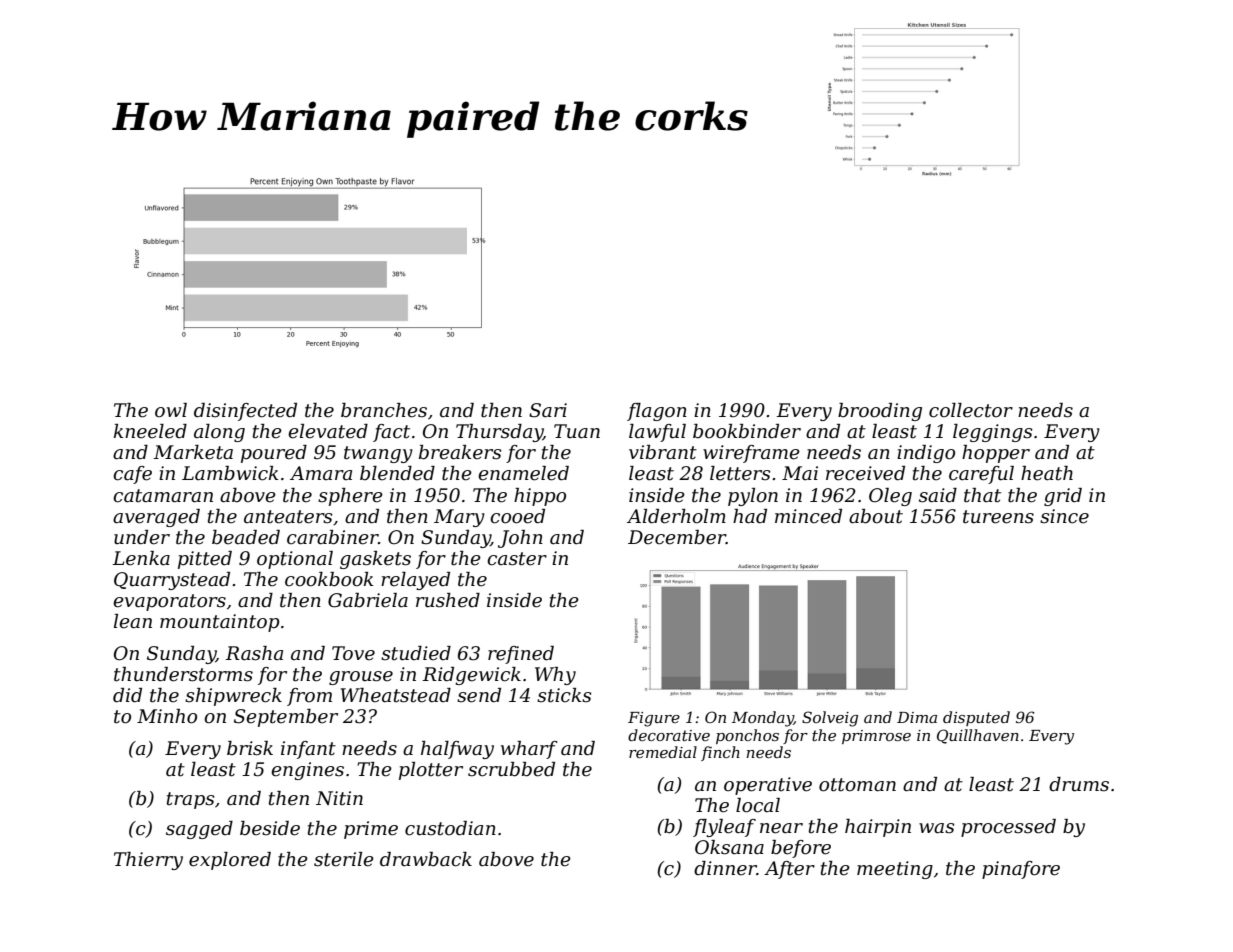 This screenshot has width=1233, height=952. I want to click on engines, so click(307, 771).
